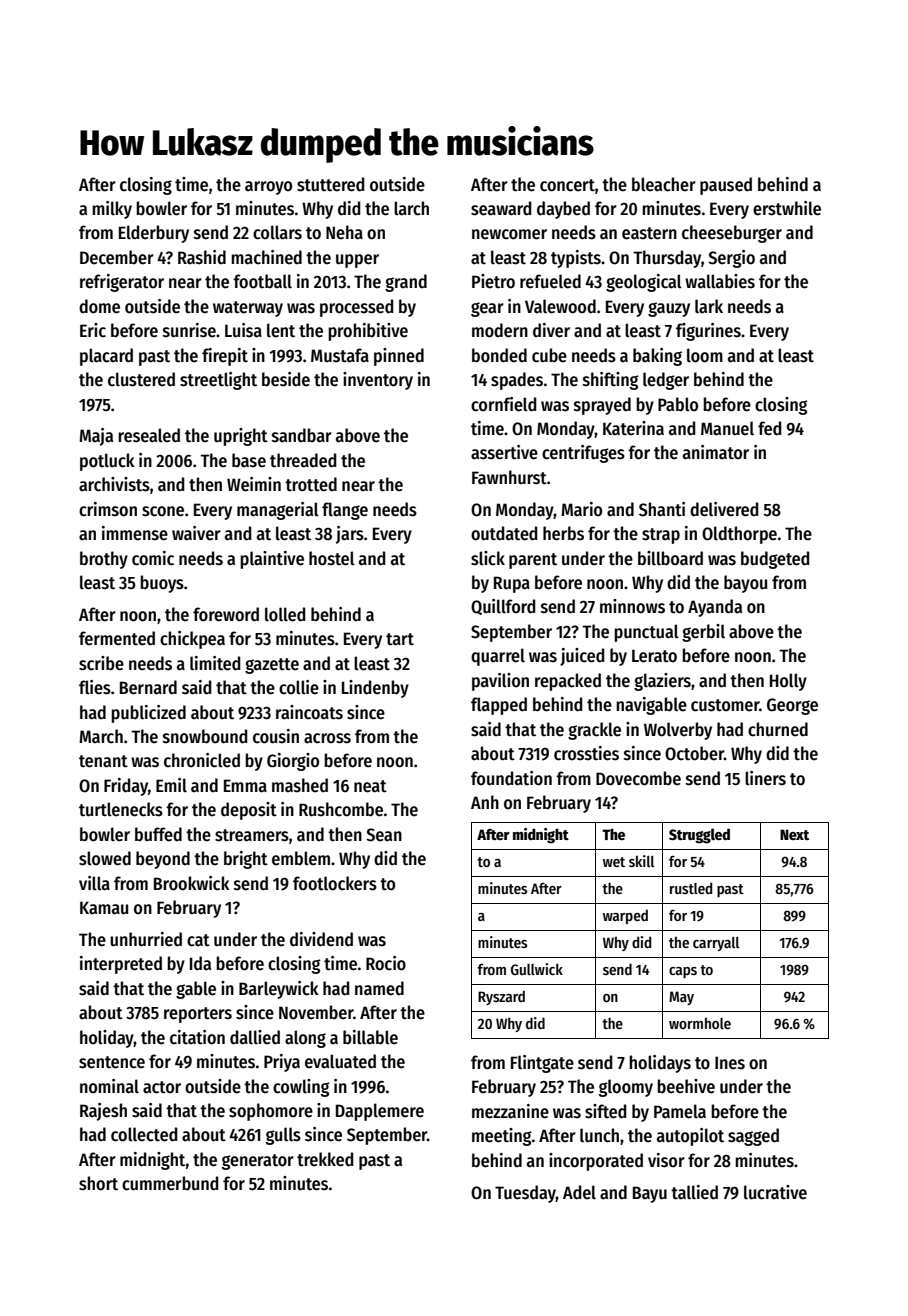 Image resolution: width=908 pixels, height=1316 pixels. Describe the element at coordinates (406, 283) in the screenshot. I see `grand` at that location.
